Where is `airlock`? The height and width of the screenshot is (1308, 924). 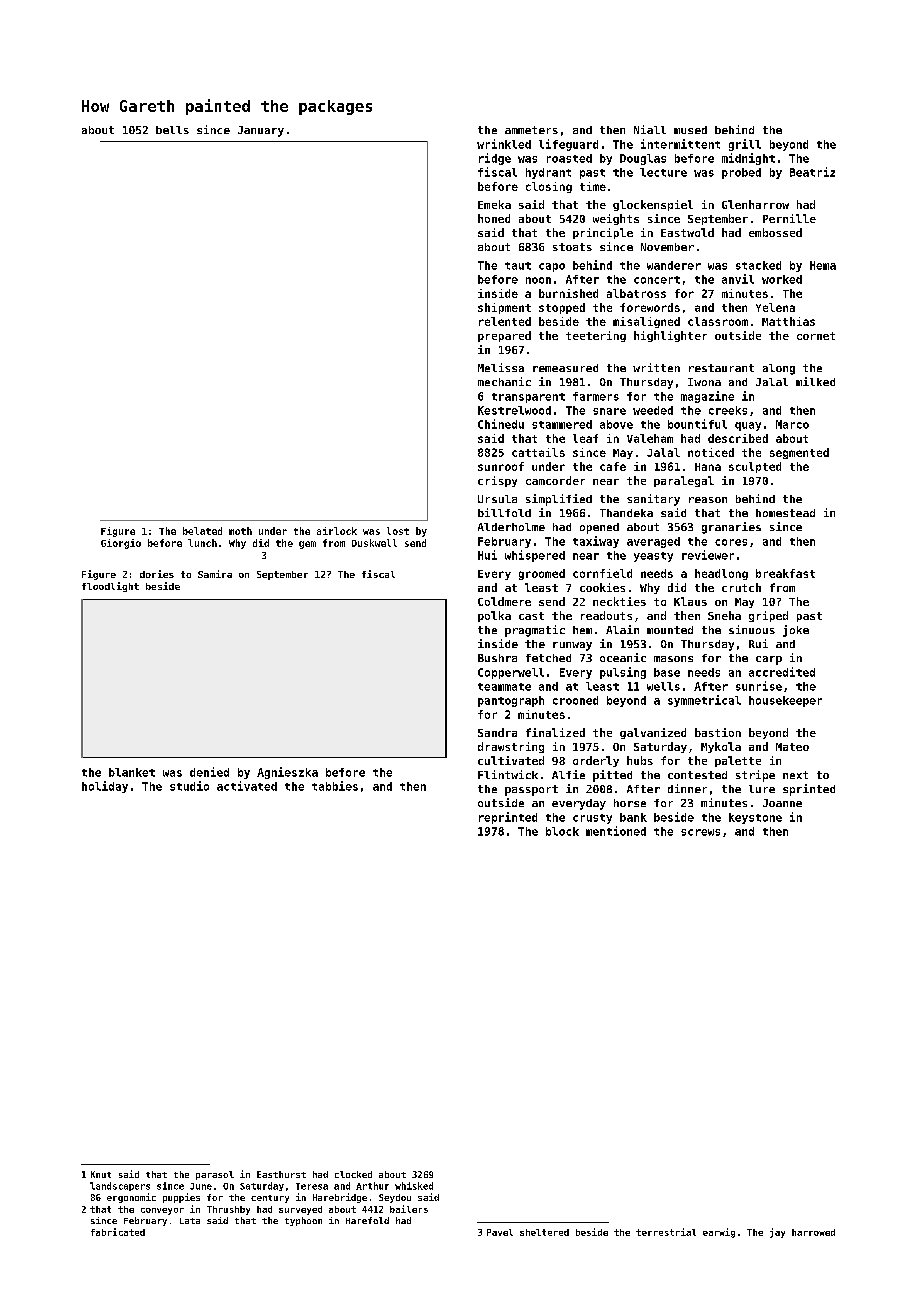
airlock is located at coordinates (337, 531).
